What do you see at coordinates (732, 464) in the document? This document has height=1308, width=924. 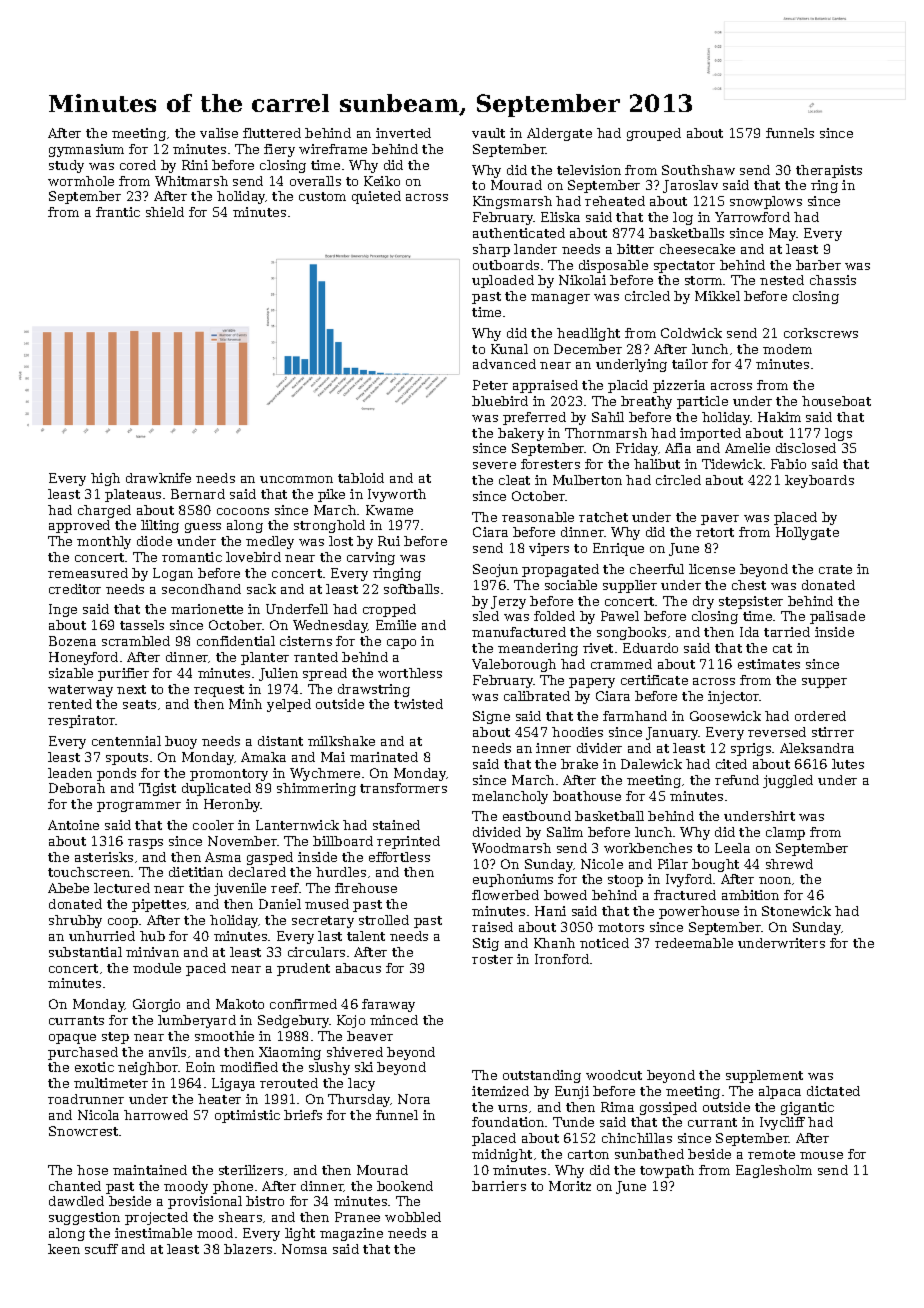 I see `Tidewick` at bounding box center [732, 464].
